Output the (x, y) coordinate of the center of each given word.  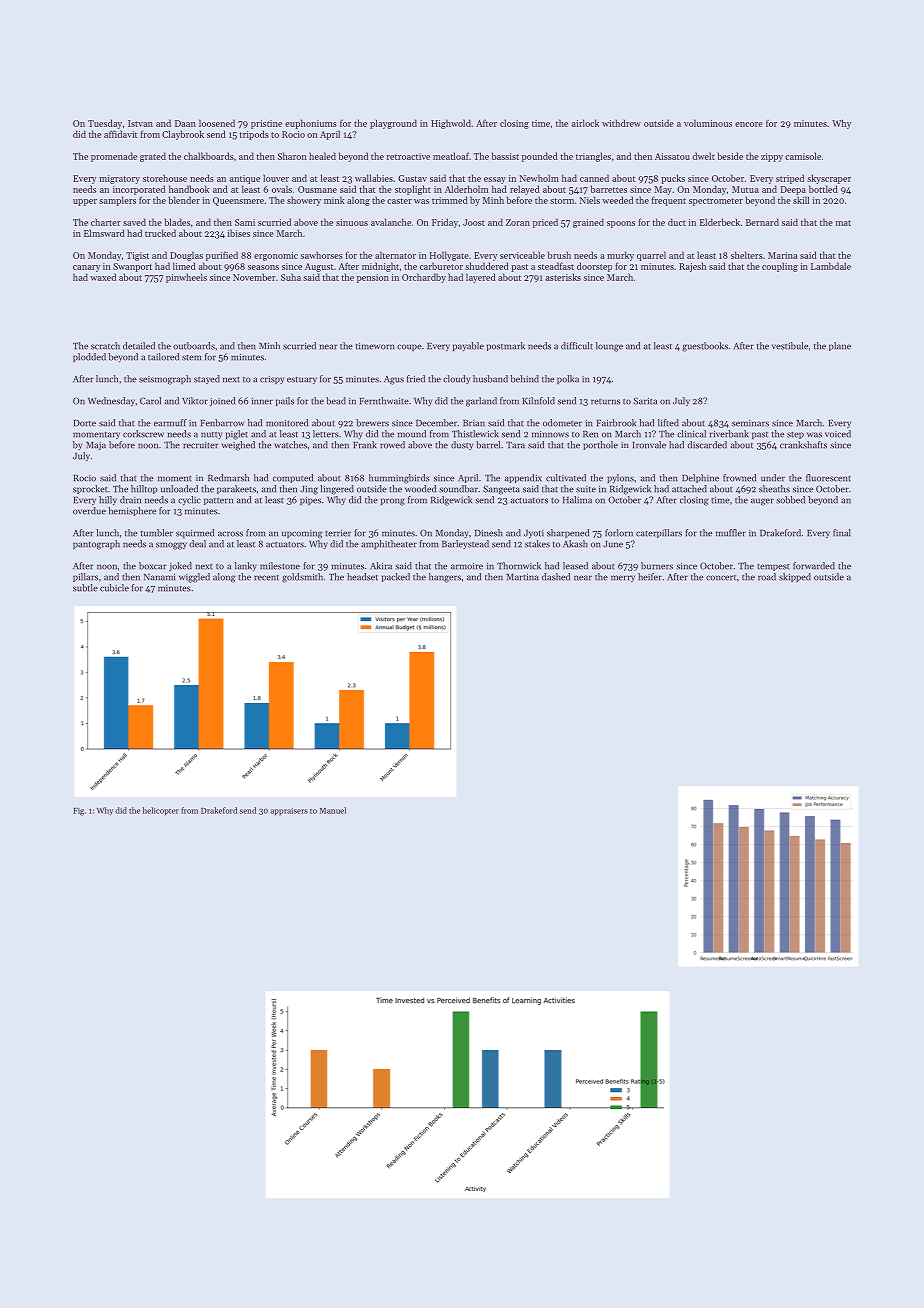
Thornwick (519, 566)
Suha (291, 277)
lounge (609, 347)
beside (730, 156)
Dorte (85, 423)
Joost (474, 222)
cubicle (114, 588)
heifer (650, 577)
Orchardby (424, 278)
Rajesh (692, 267)
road (767, 577)
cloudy (456, 379)
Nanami (159, 577)
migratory (119, 179)
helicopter (161, 811)
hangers (445, 578)
